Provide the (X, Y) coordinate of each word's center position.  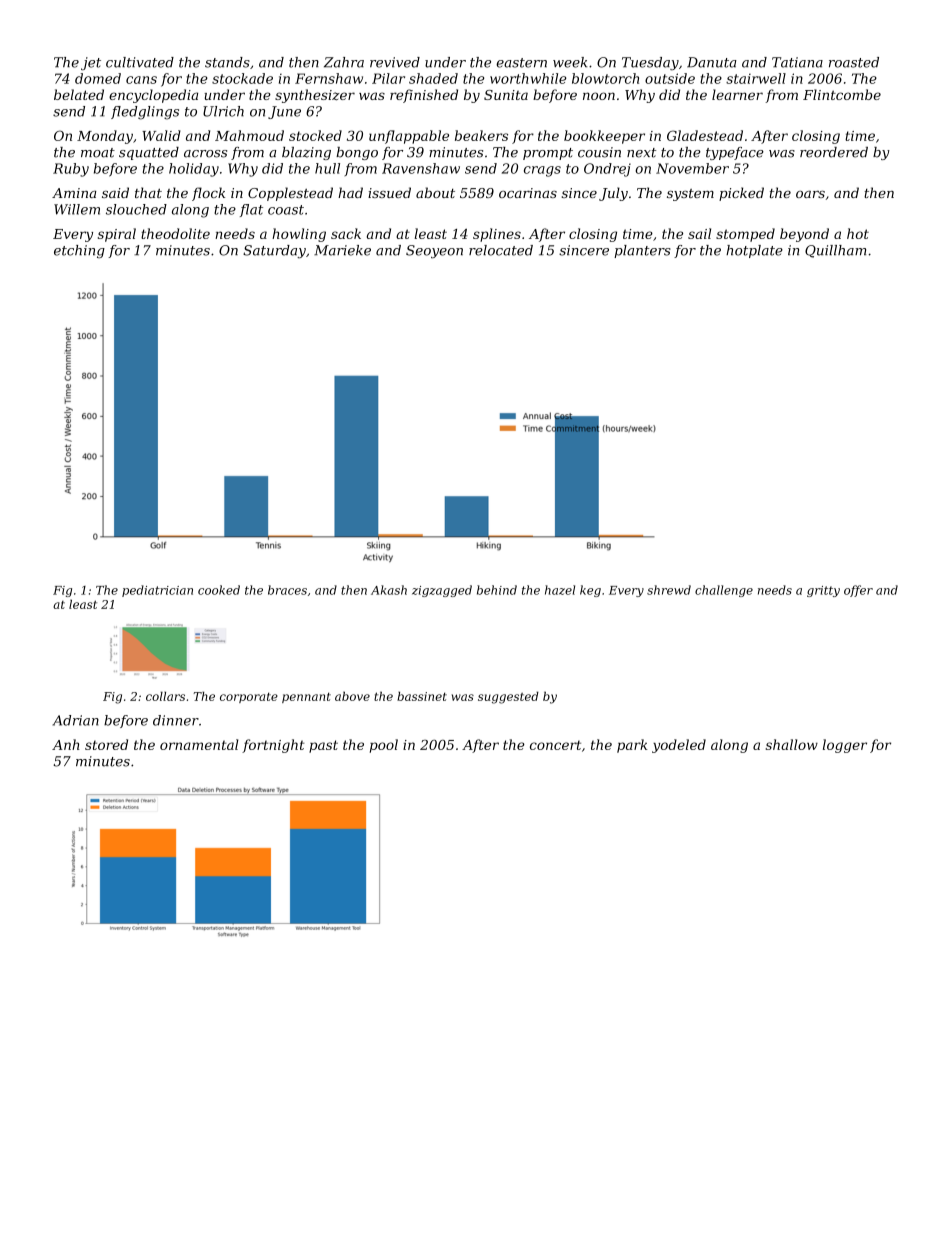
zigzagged (442, 591)
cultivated (140, 62)
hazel (560, 590)
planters (642, 251)
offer (858, 591)
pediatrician (157, 591)
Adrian (76, 720)
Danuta (712, 62)
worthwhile (528, 78)
